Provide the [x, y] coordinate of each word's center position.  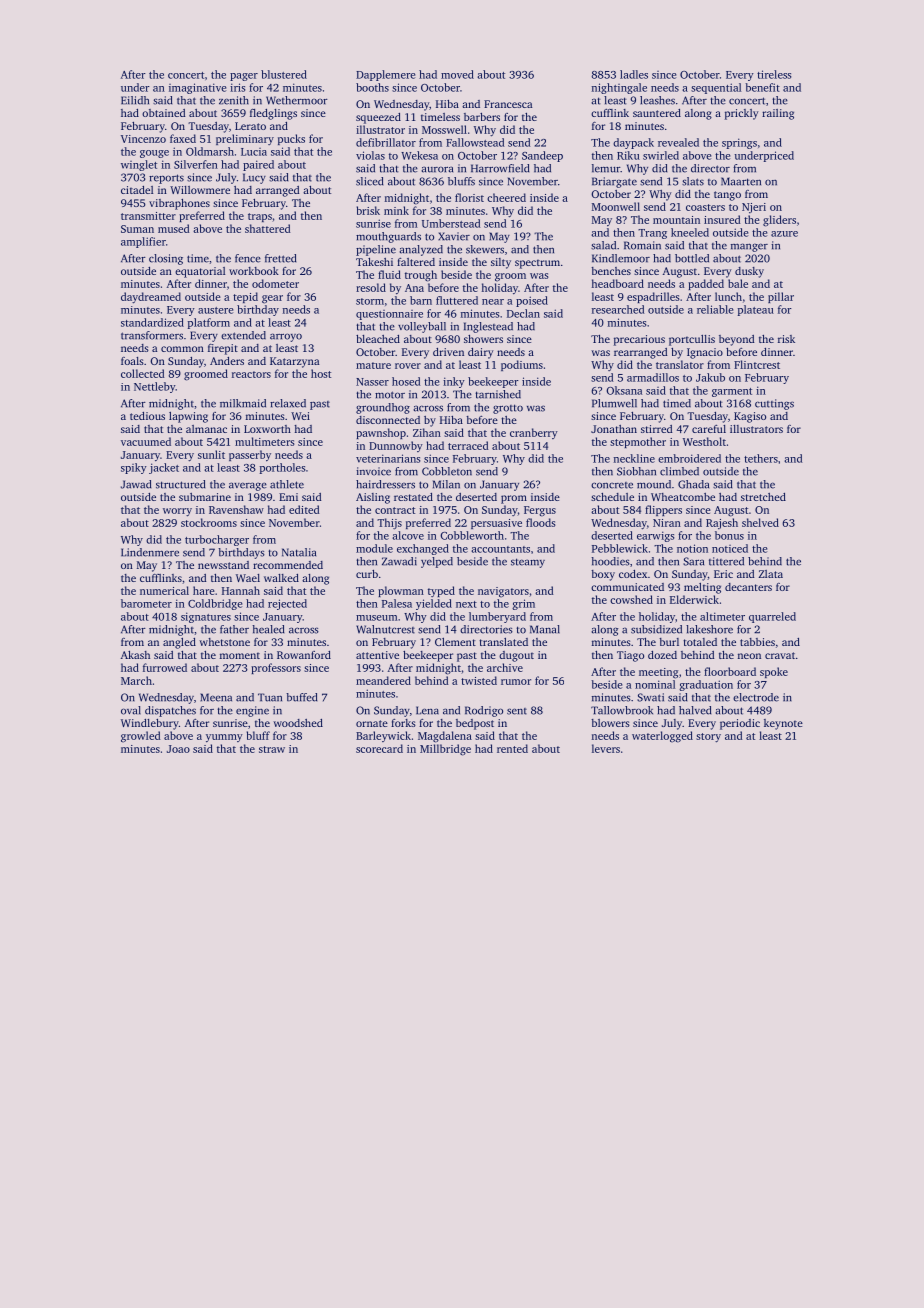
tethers [761, 458]
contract [395, 510]
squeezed [378, 118]
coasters [705, 207]
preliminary [245, 139]
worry [177, 512]
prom [514, 499]
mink [396, 210]
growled [140, 737]
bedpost [475, 724]
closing [166, 259]
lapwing [188, 417]
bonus [729, 535]
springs [739, 143]
